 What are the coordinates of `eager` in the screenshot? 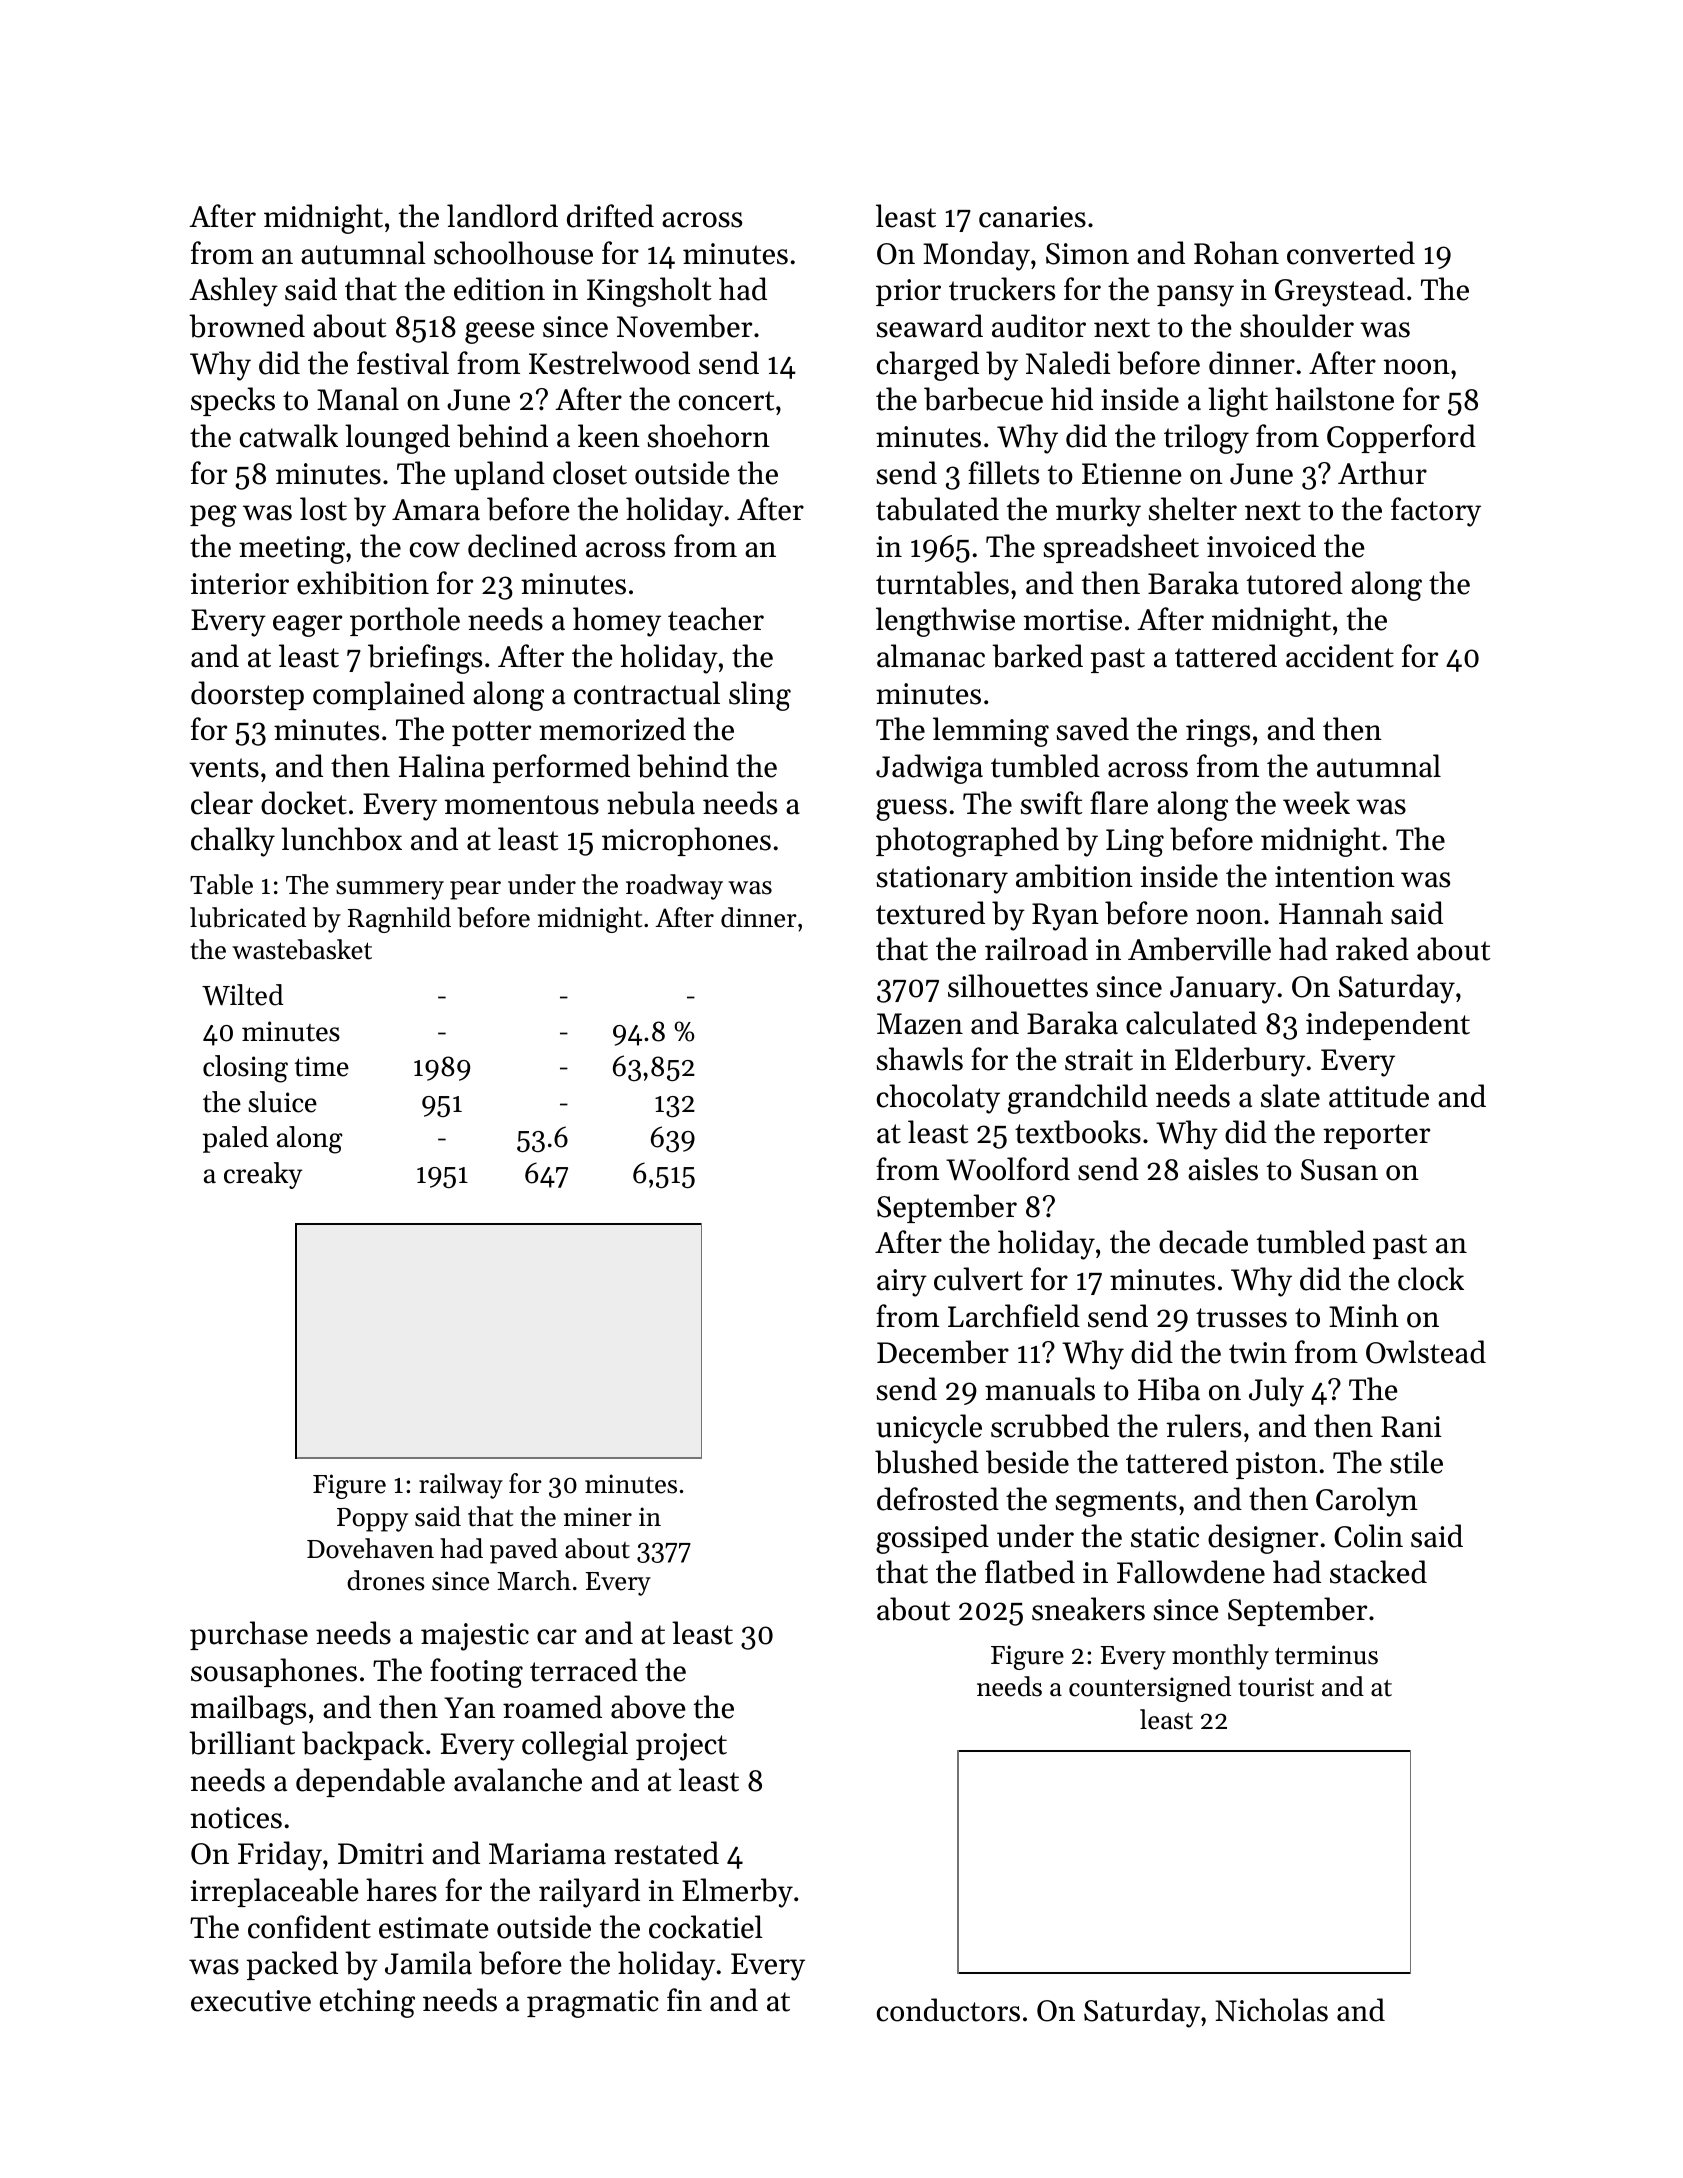 It's located at (307, 626).
